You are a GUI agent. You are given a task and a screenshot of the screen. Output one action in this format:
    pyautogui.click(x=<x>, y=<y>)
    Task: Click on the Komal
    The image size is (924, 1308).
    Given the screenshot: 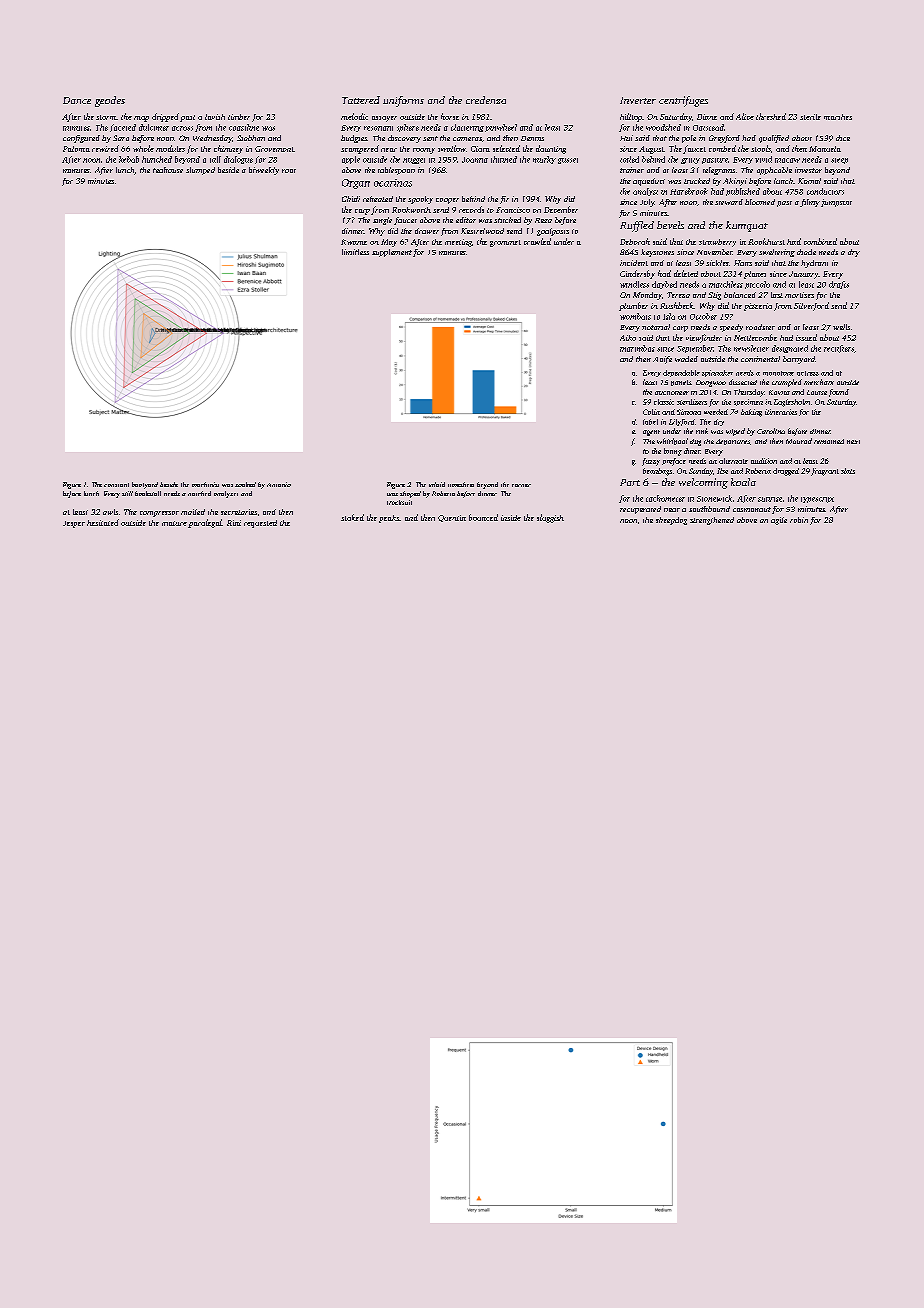 What is the action you would take?
    pyautogui.click(x=809, y=181)
